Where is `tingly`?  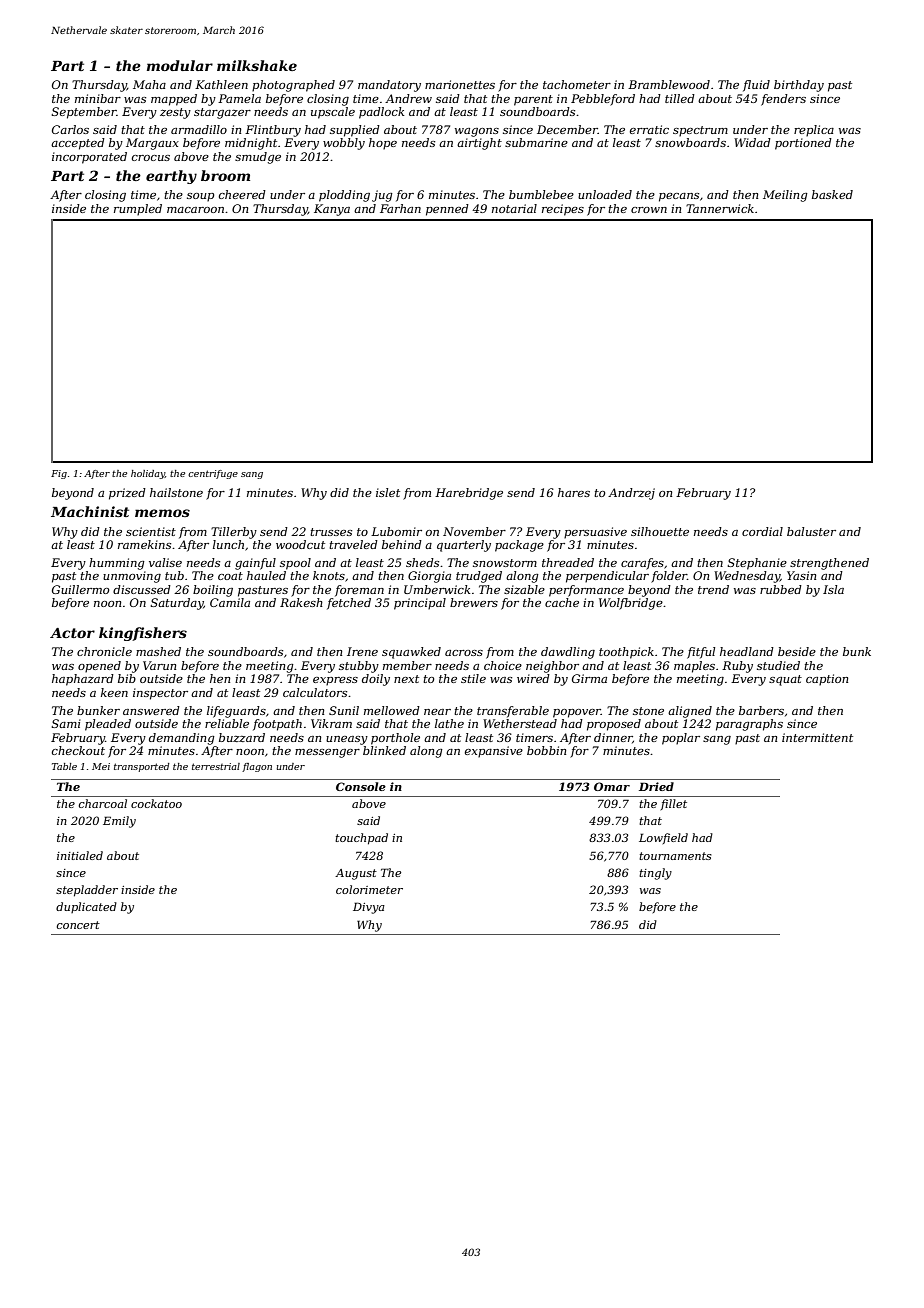 tingly is located at coordinates (655, 874).
